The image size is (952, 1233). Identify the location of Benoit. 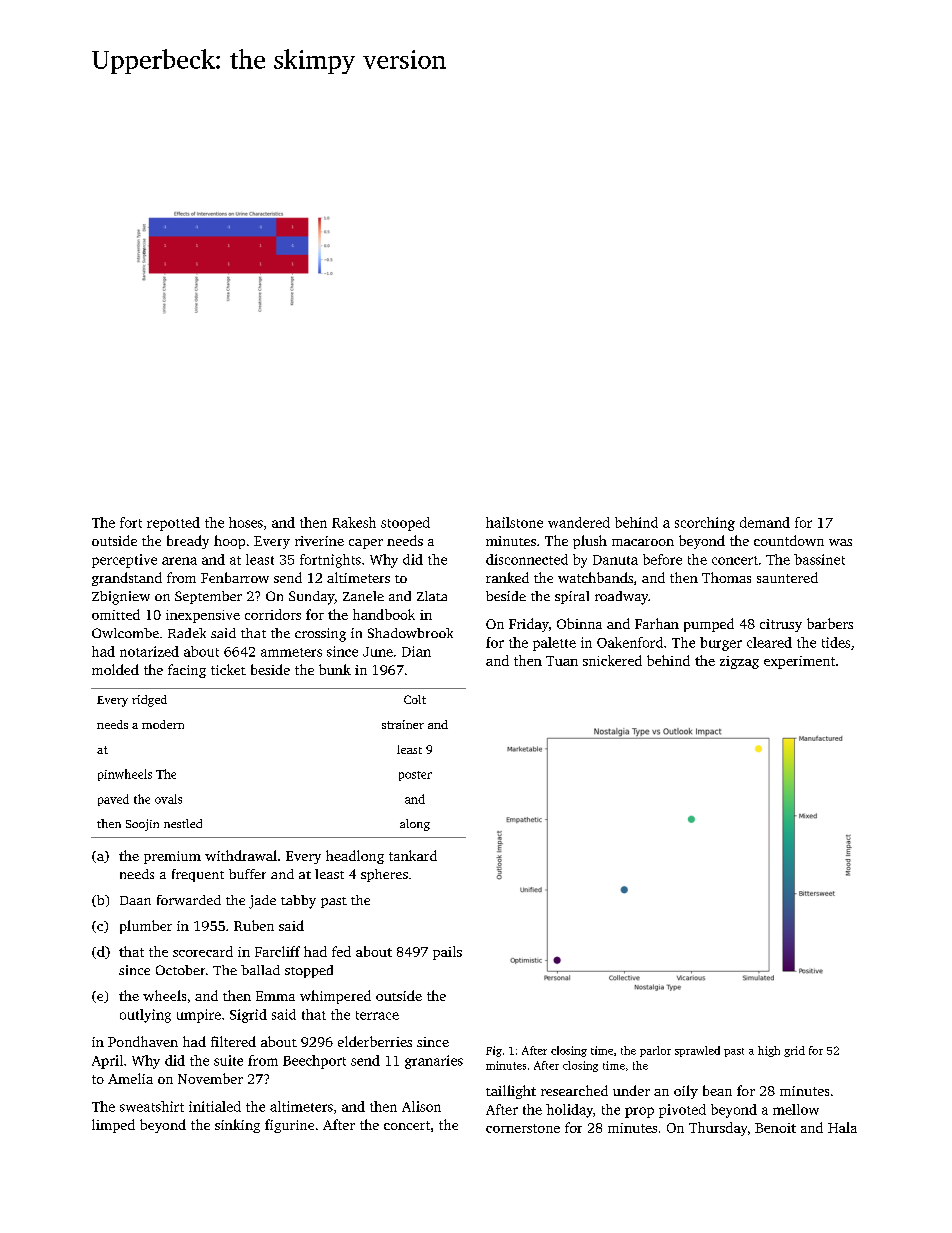
(775, 1128).
